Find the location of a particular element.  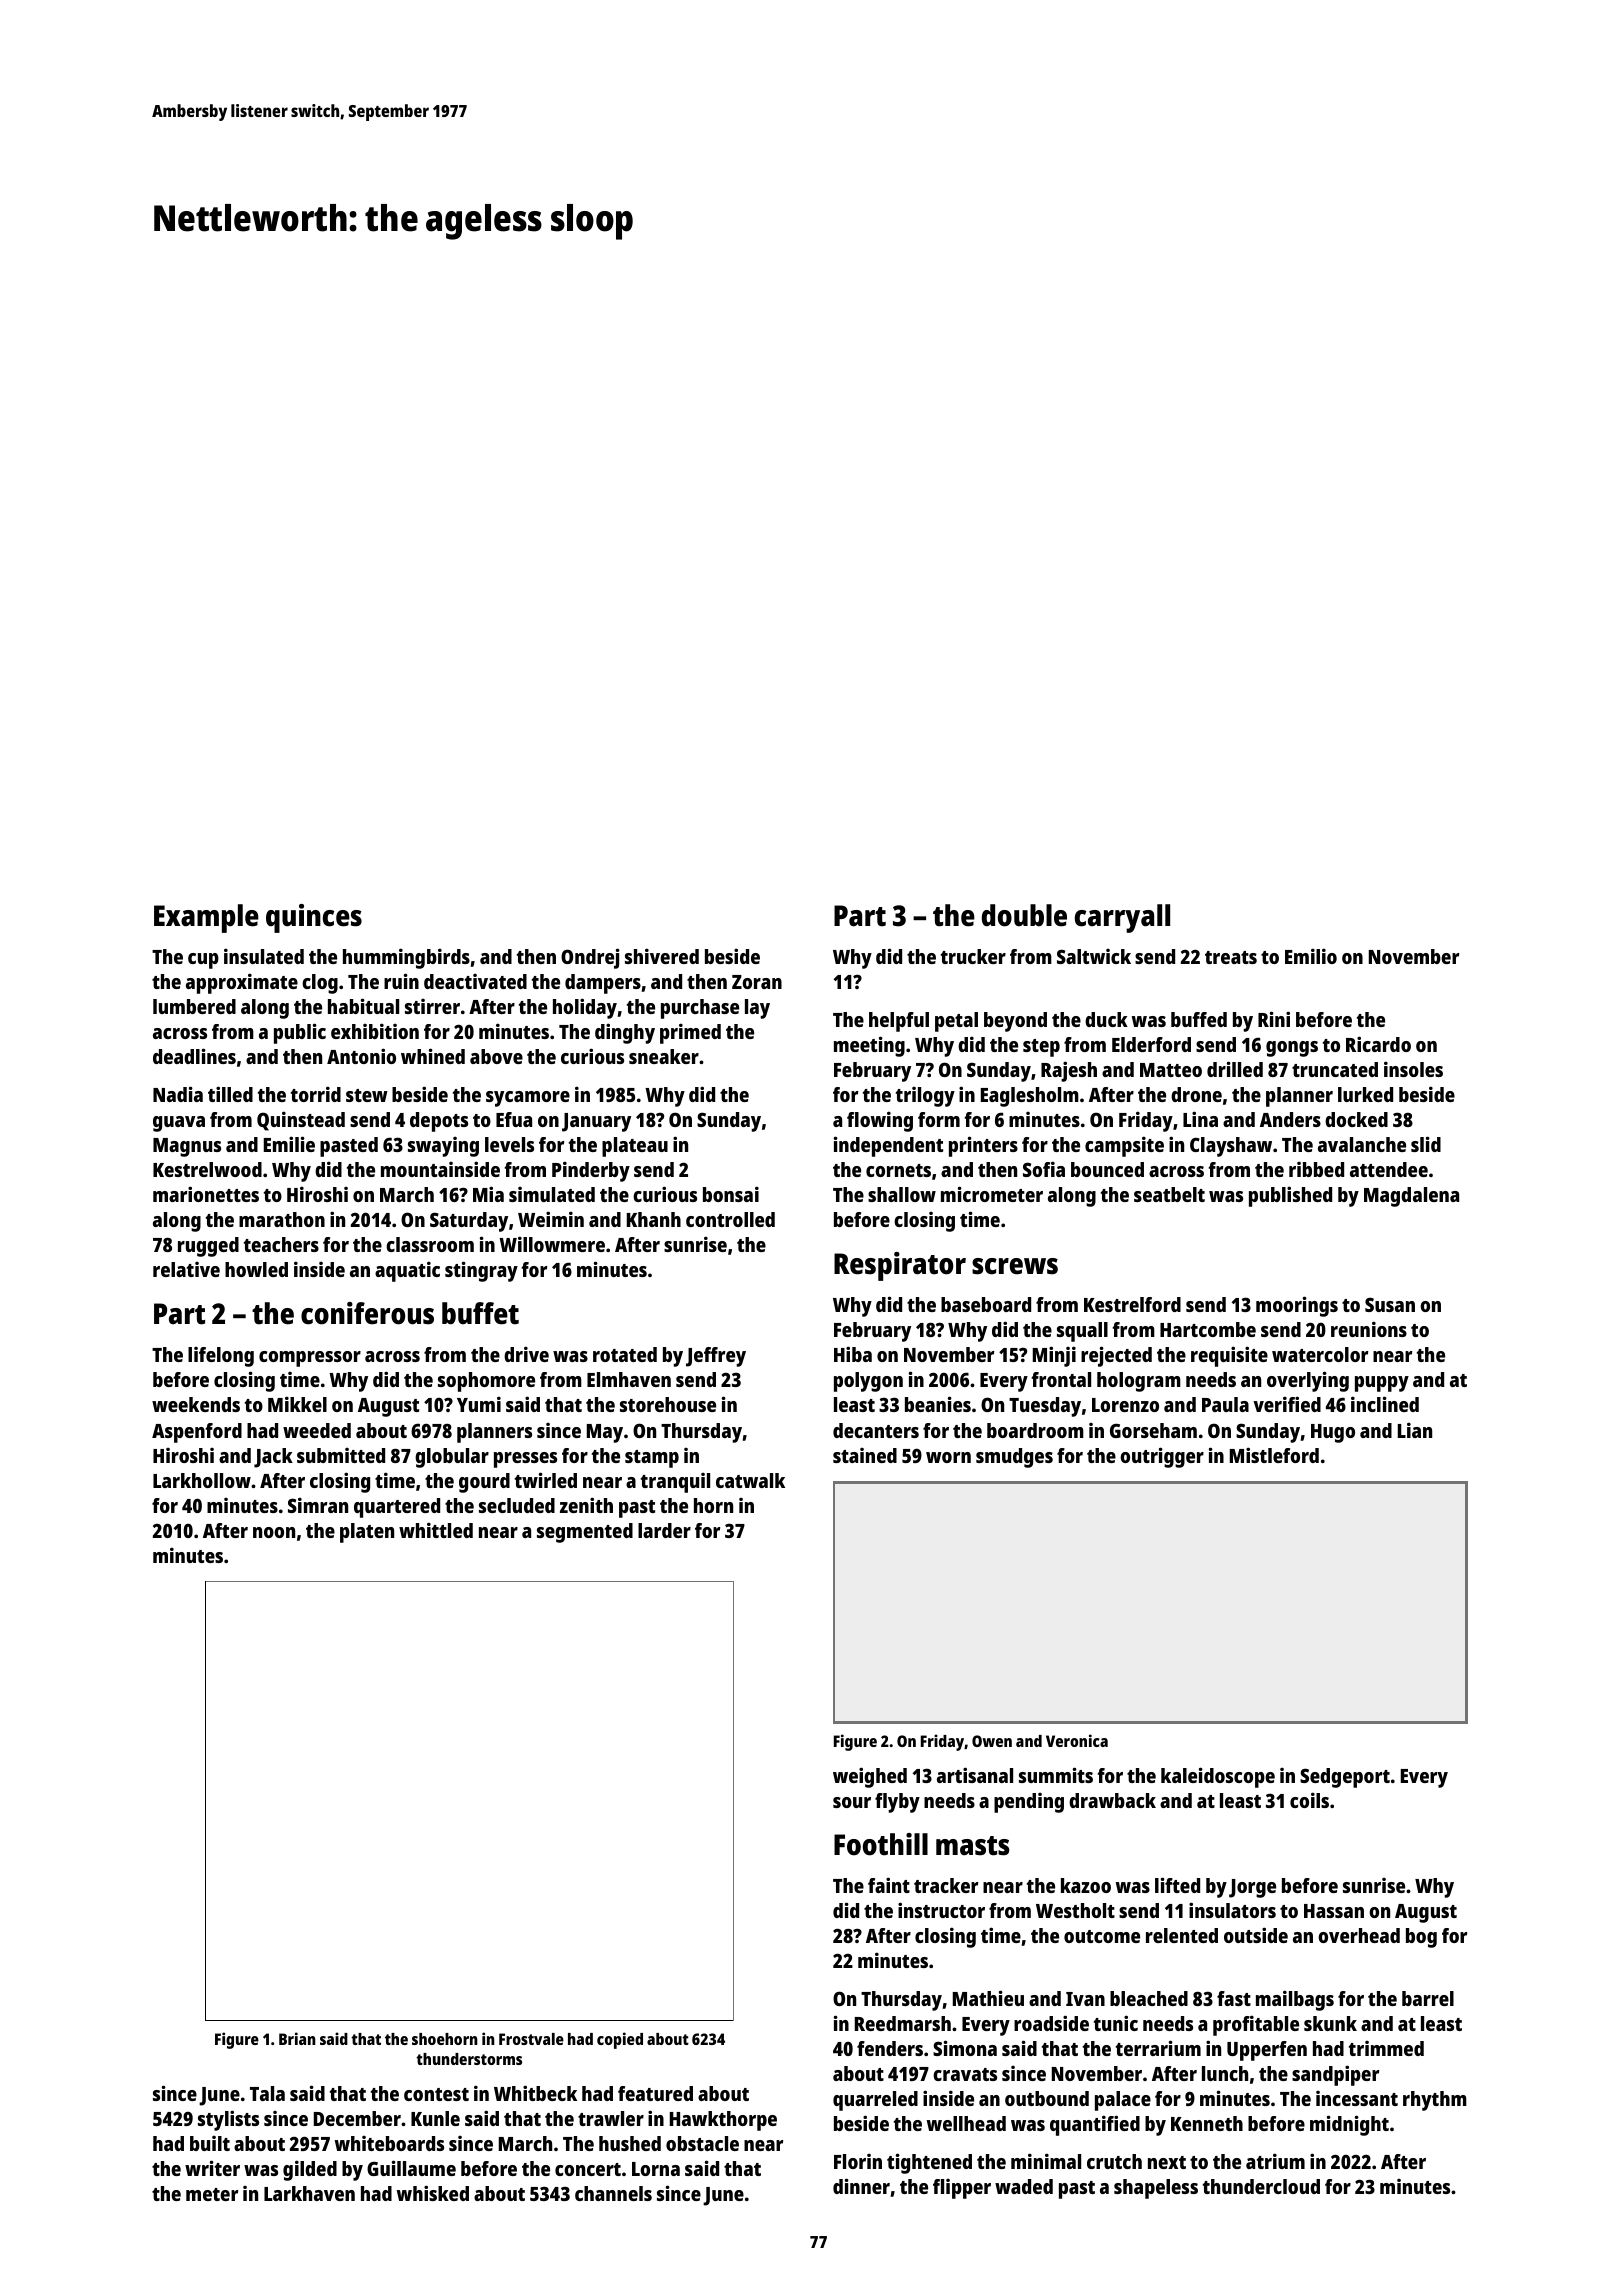

Owen is located at coordinates (992, 1741).
